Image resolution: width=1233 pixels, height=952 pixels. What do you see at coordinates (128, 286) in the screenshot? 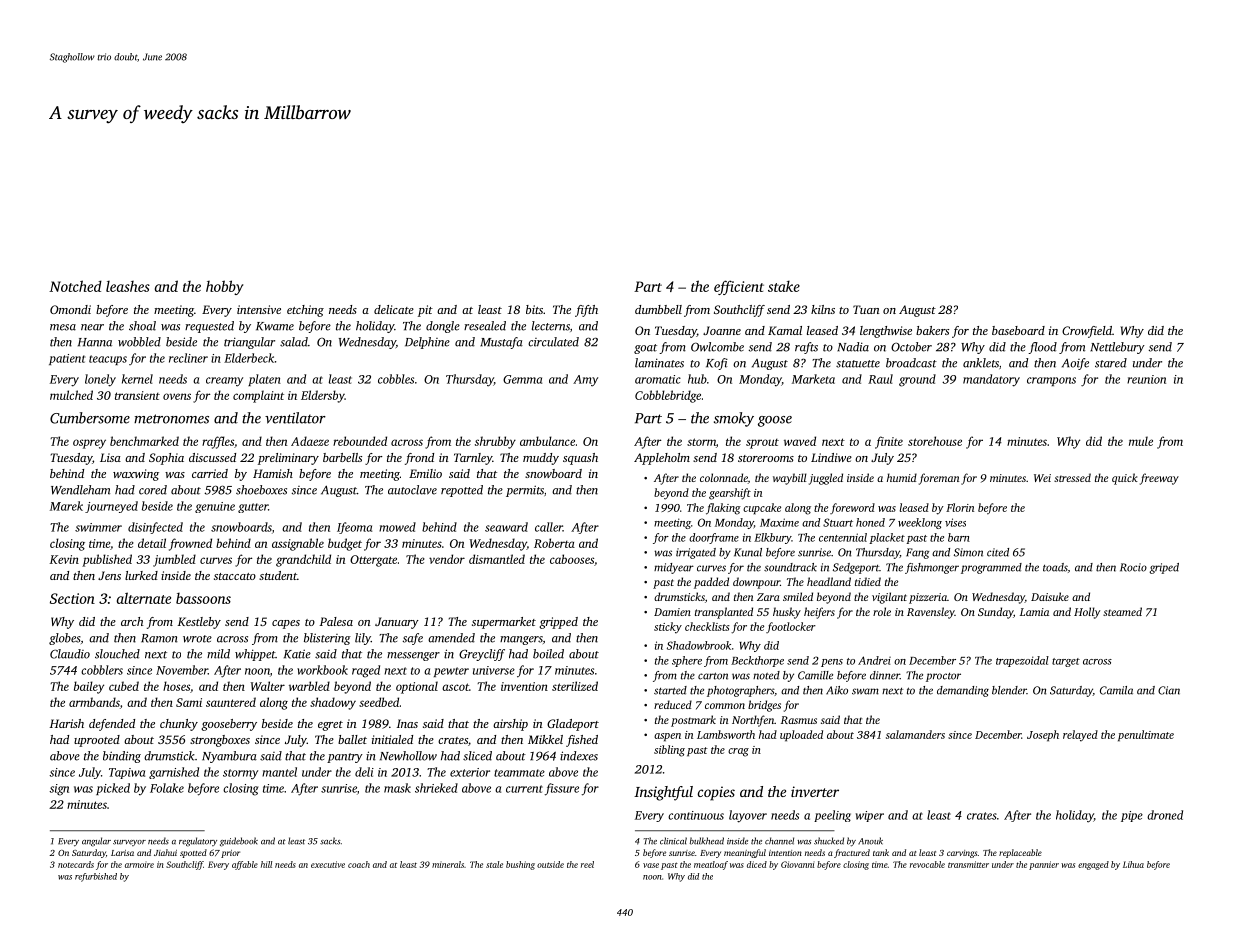
I see `leashes` at bounding box center [128, 286].
